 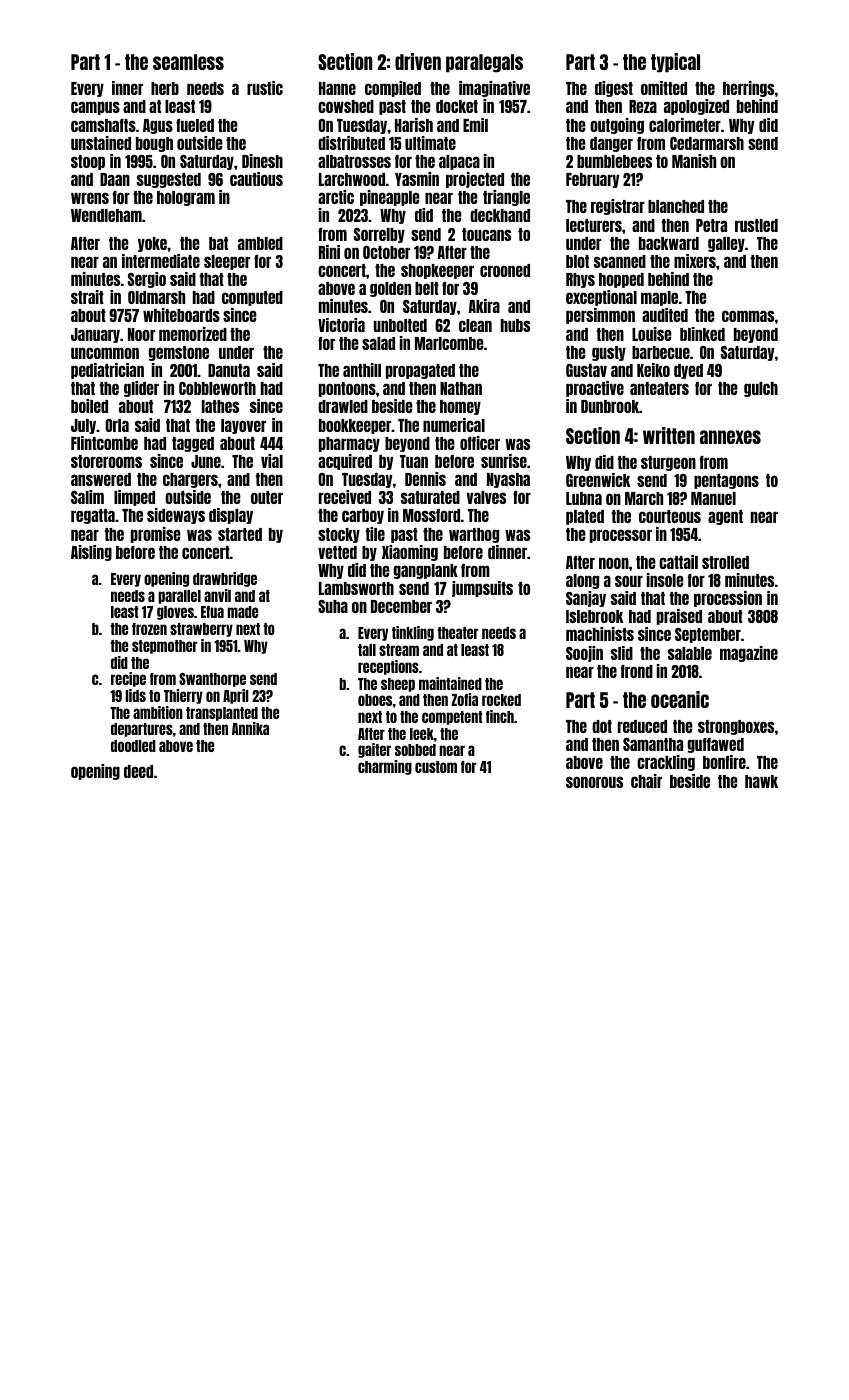 What do you see at coordinates (188, 62) in the screenshot?
I see `seamless` at bounding box center [188, 62].
